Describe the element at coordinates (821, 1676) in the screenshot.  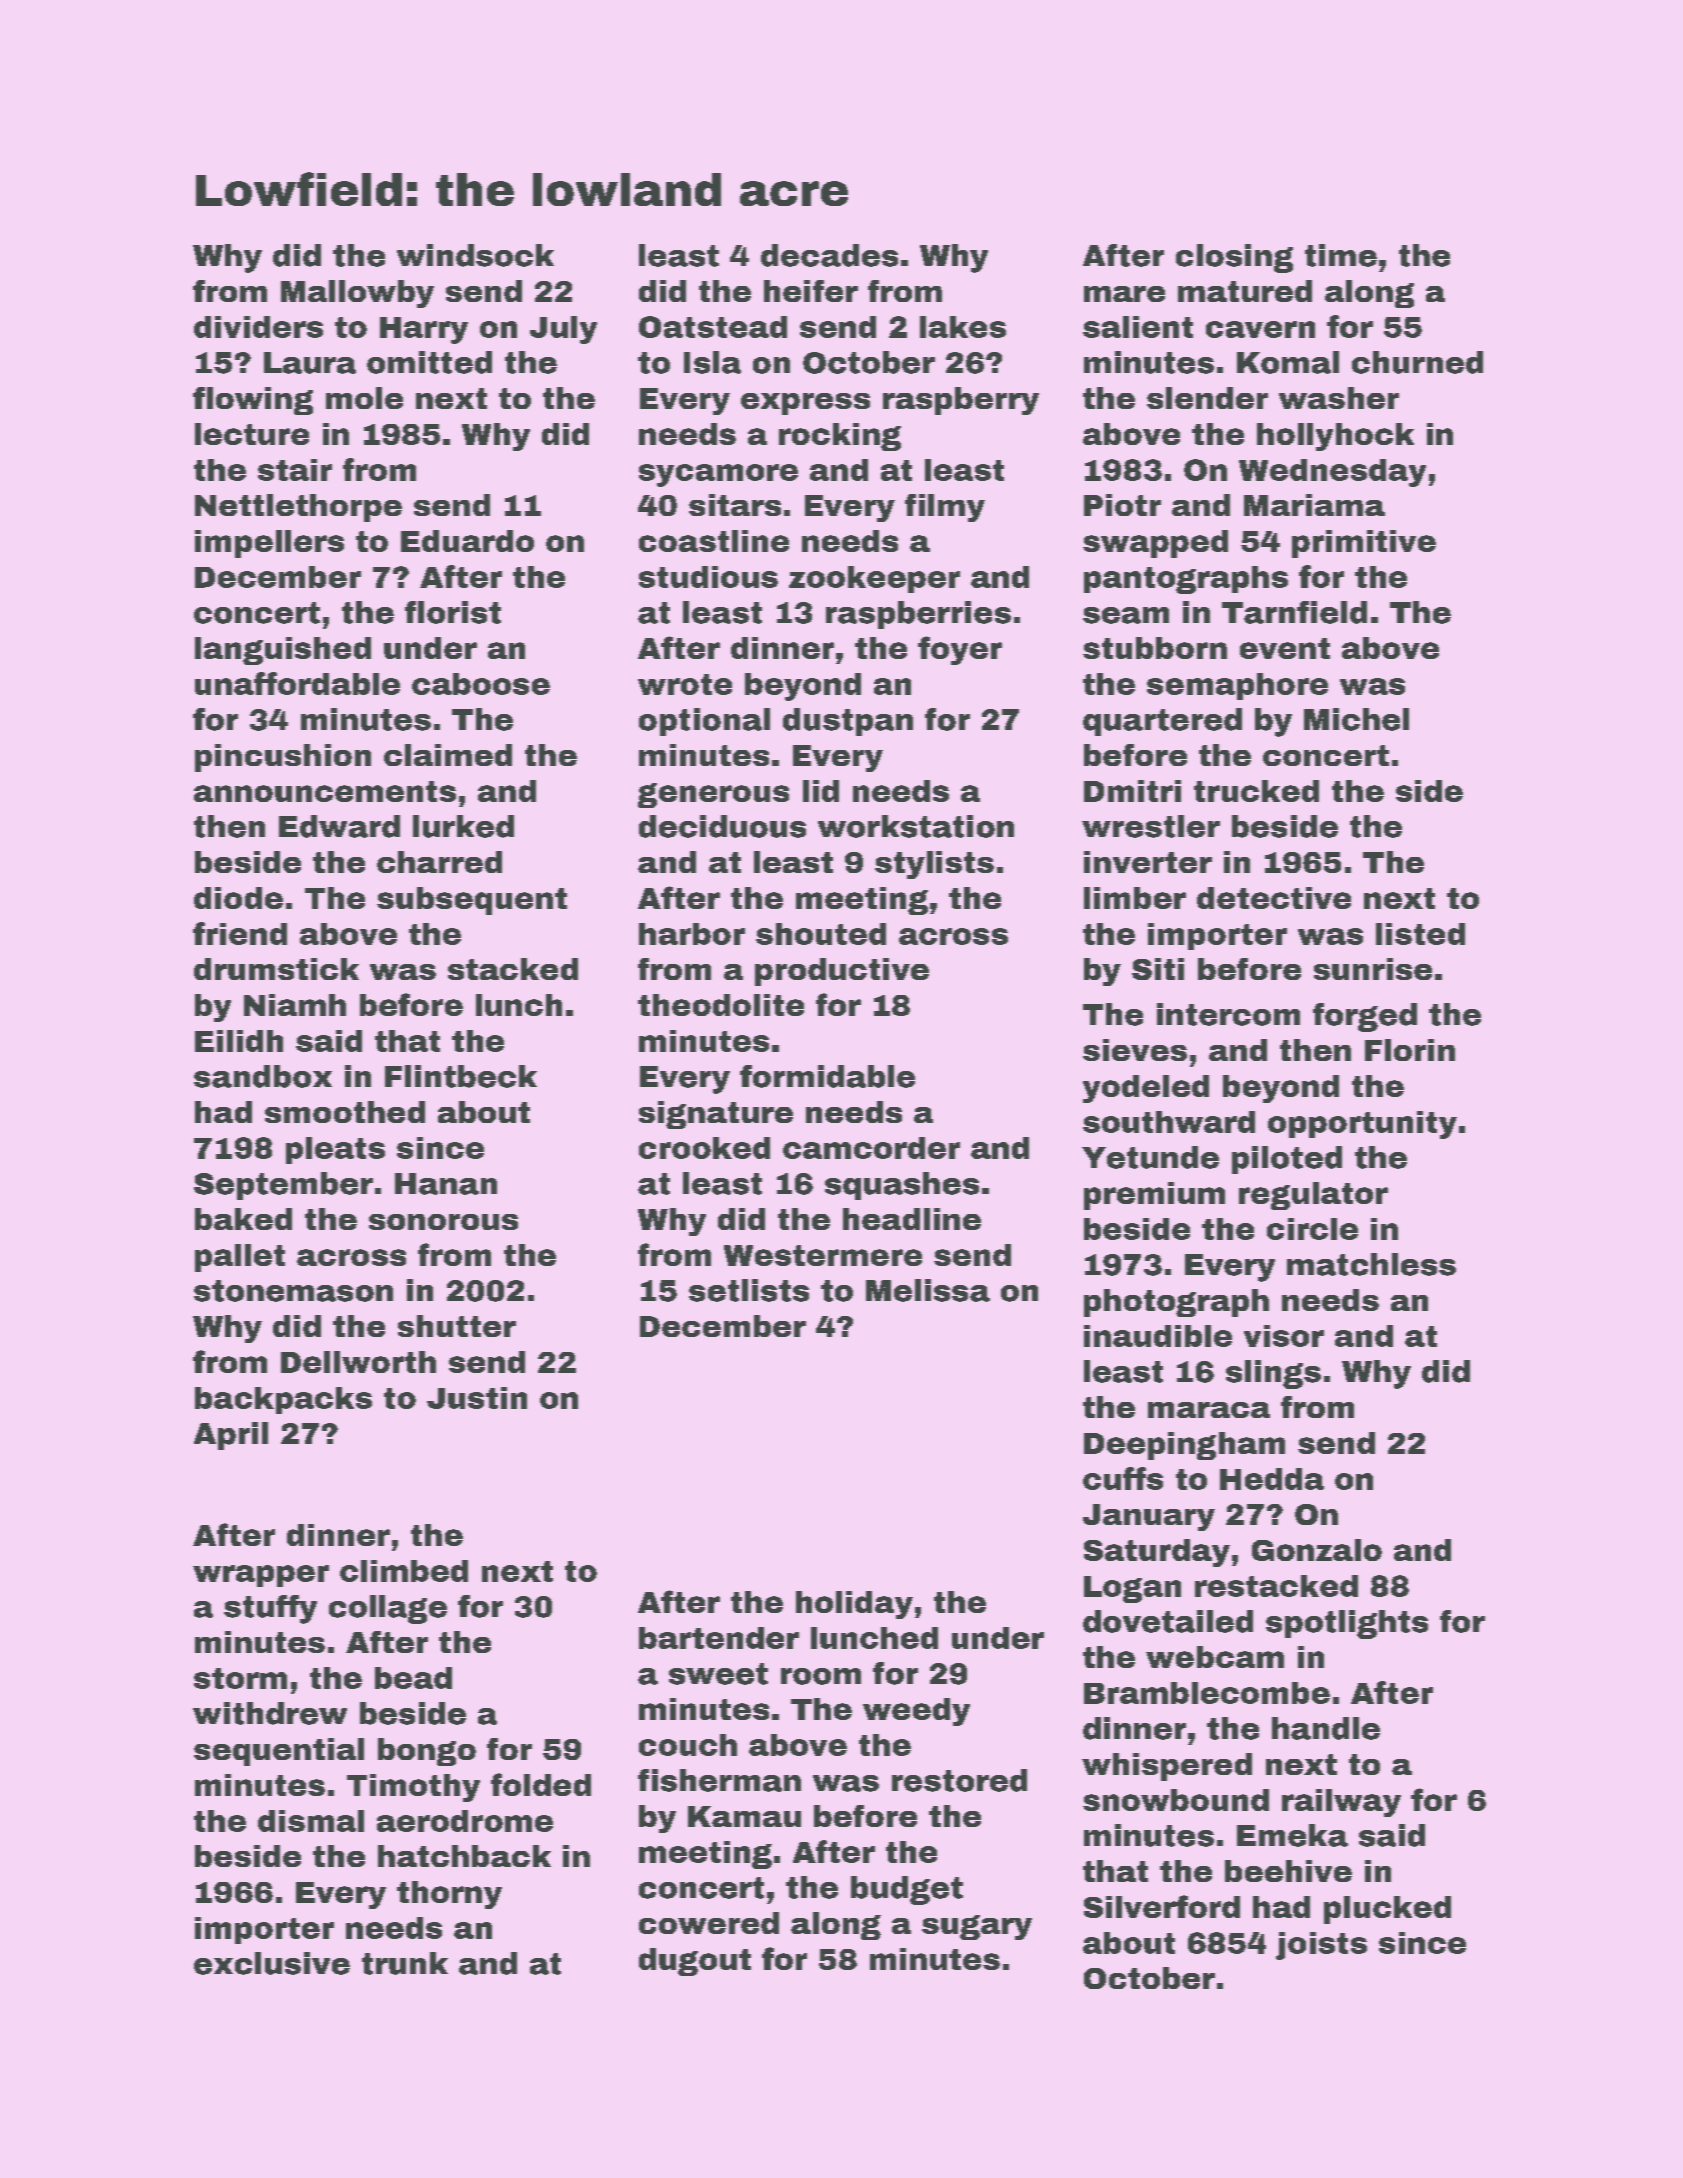
I see `room` at that location.
